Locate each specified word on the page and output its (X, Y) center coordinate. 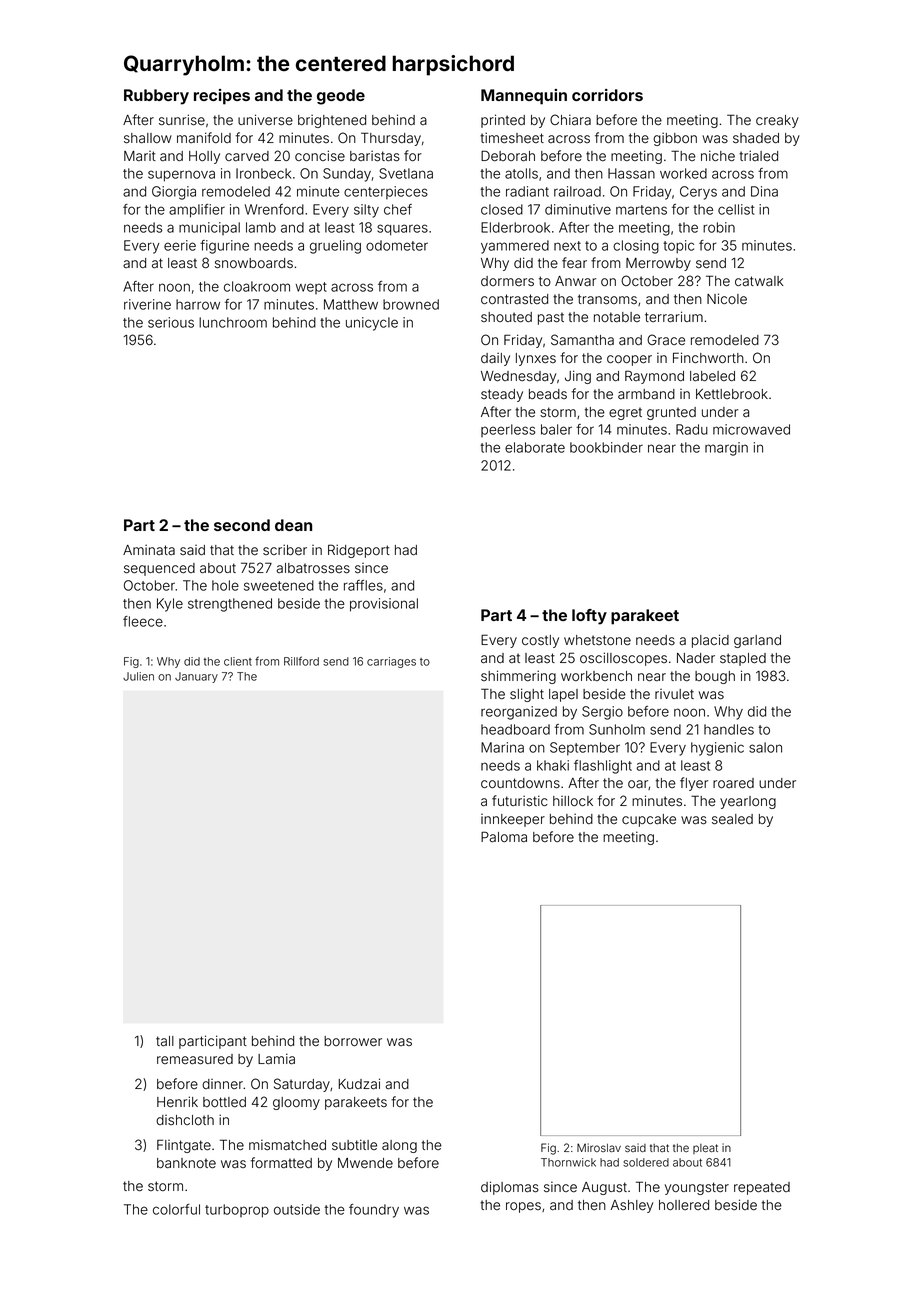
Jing (578, 377)
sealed (732, 819)
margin (726, 449)
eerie (180, 245)
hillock (573, 801)
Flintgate (184, 1146)
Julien (138, 676)
